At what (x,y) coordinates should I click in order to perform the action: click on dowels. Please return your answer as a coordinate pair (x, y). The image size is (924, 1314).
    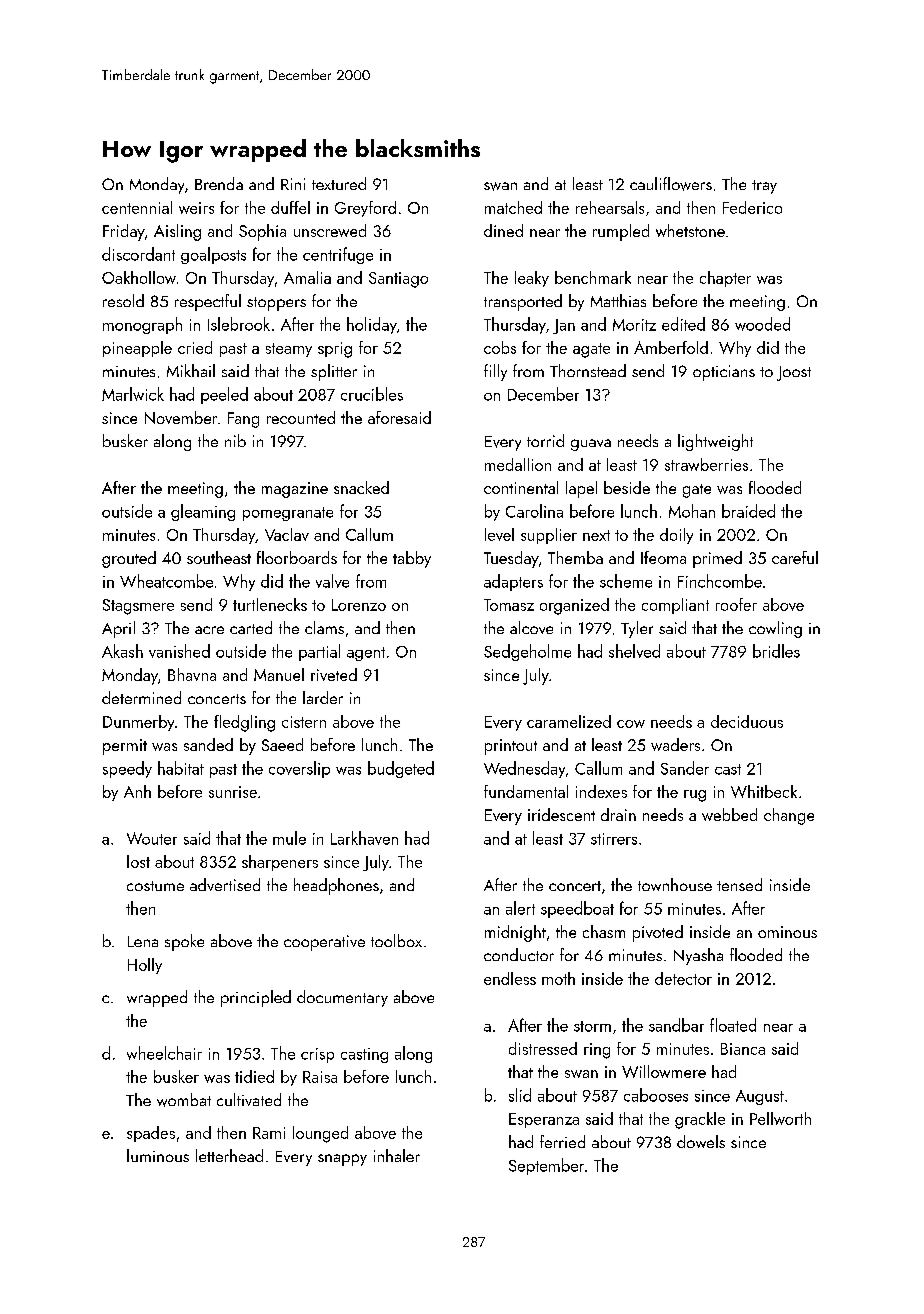
    Looking at the image, I should click on (701, 1141).
